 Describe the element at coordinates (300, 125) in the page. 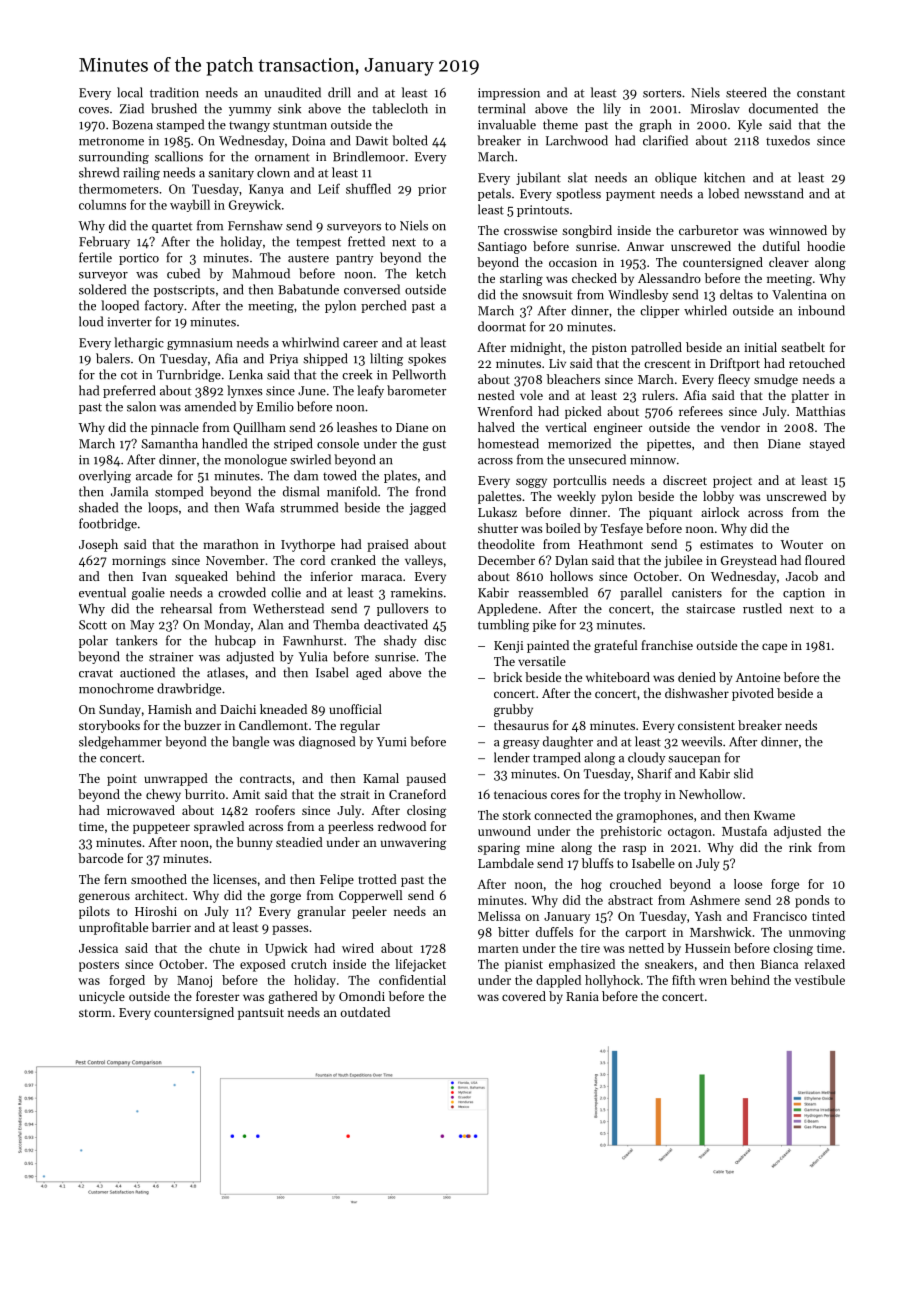

I see `stuntman` at that location.
